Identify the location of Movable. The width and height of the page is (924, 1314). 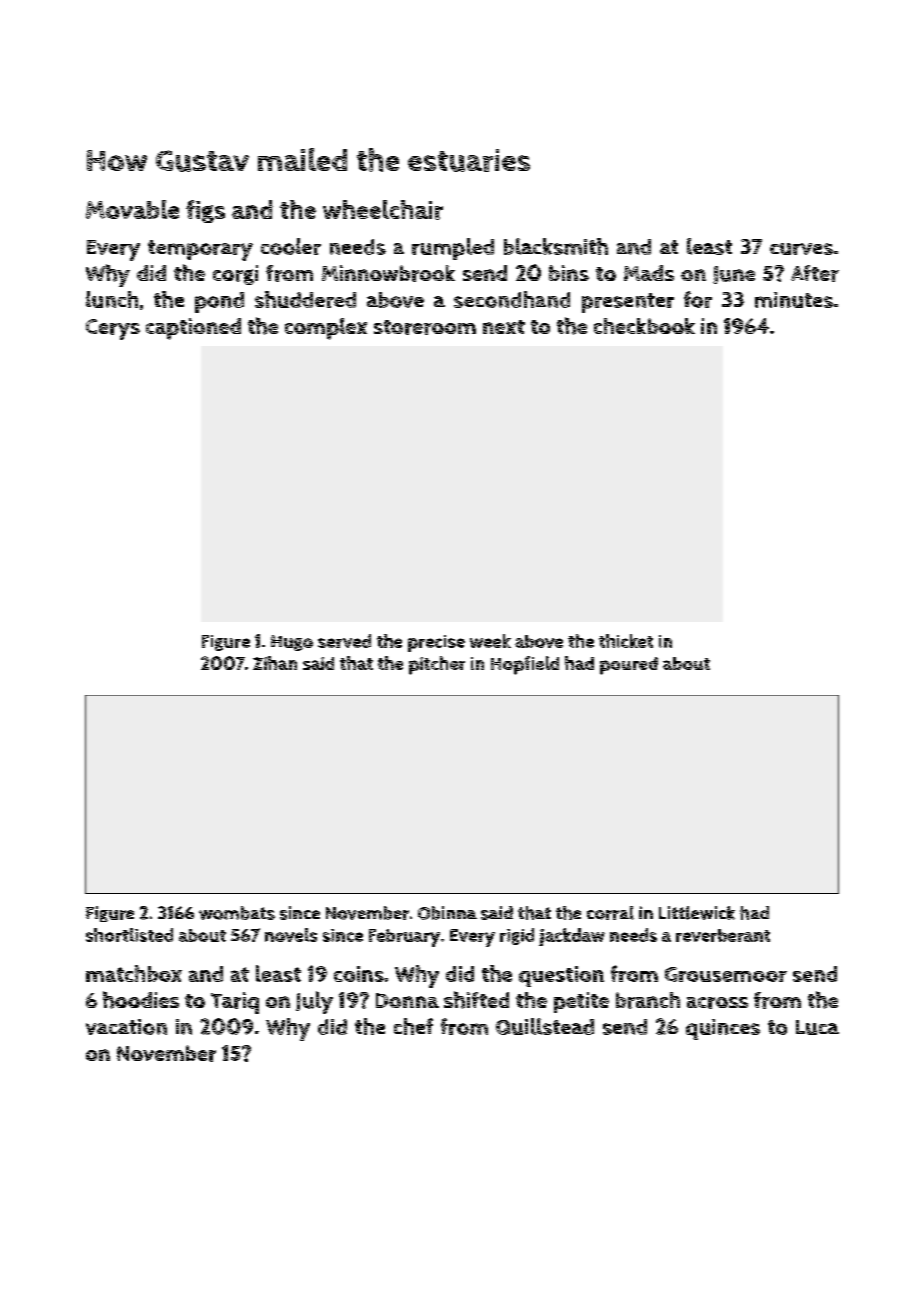
(132, 209).
